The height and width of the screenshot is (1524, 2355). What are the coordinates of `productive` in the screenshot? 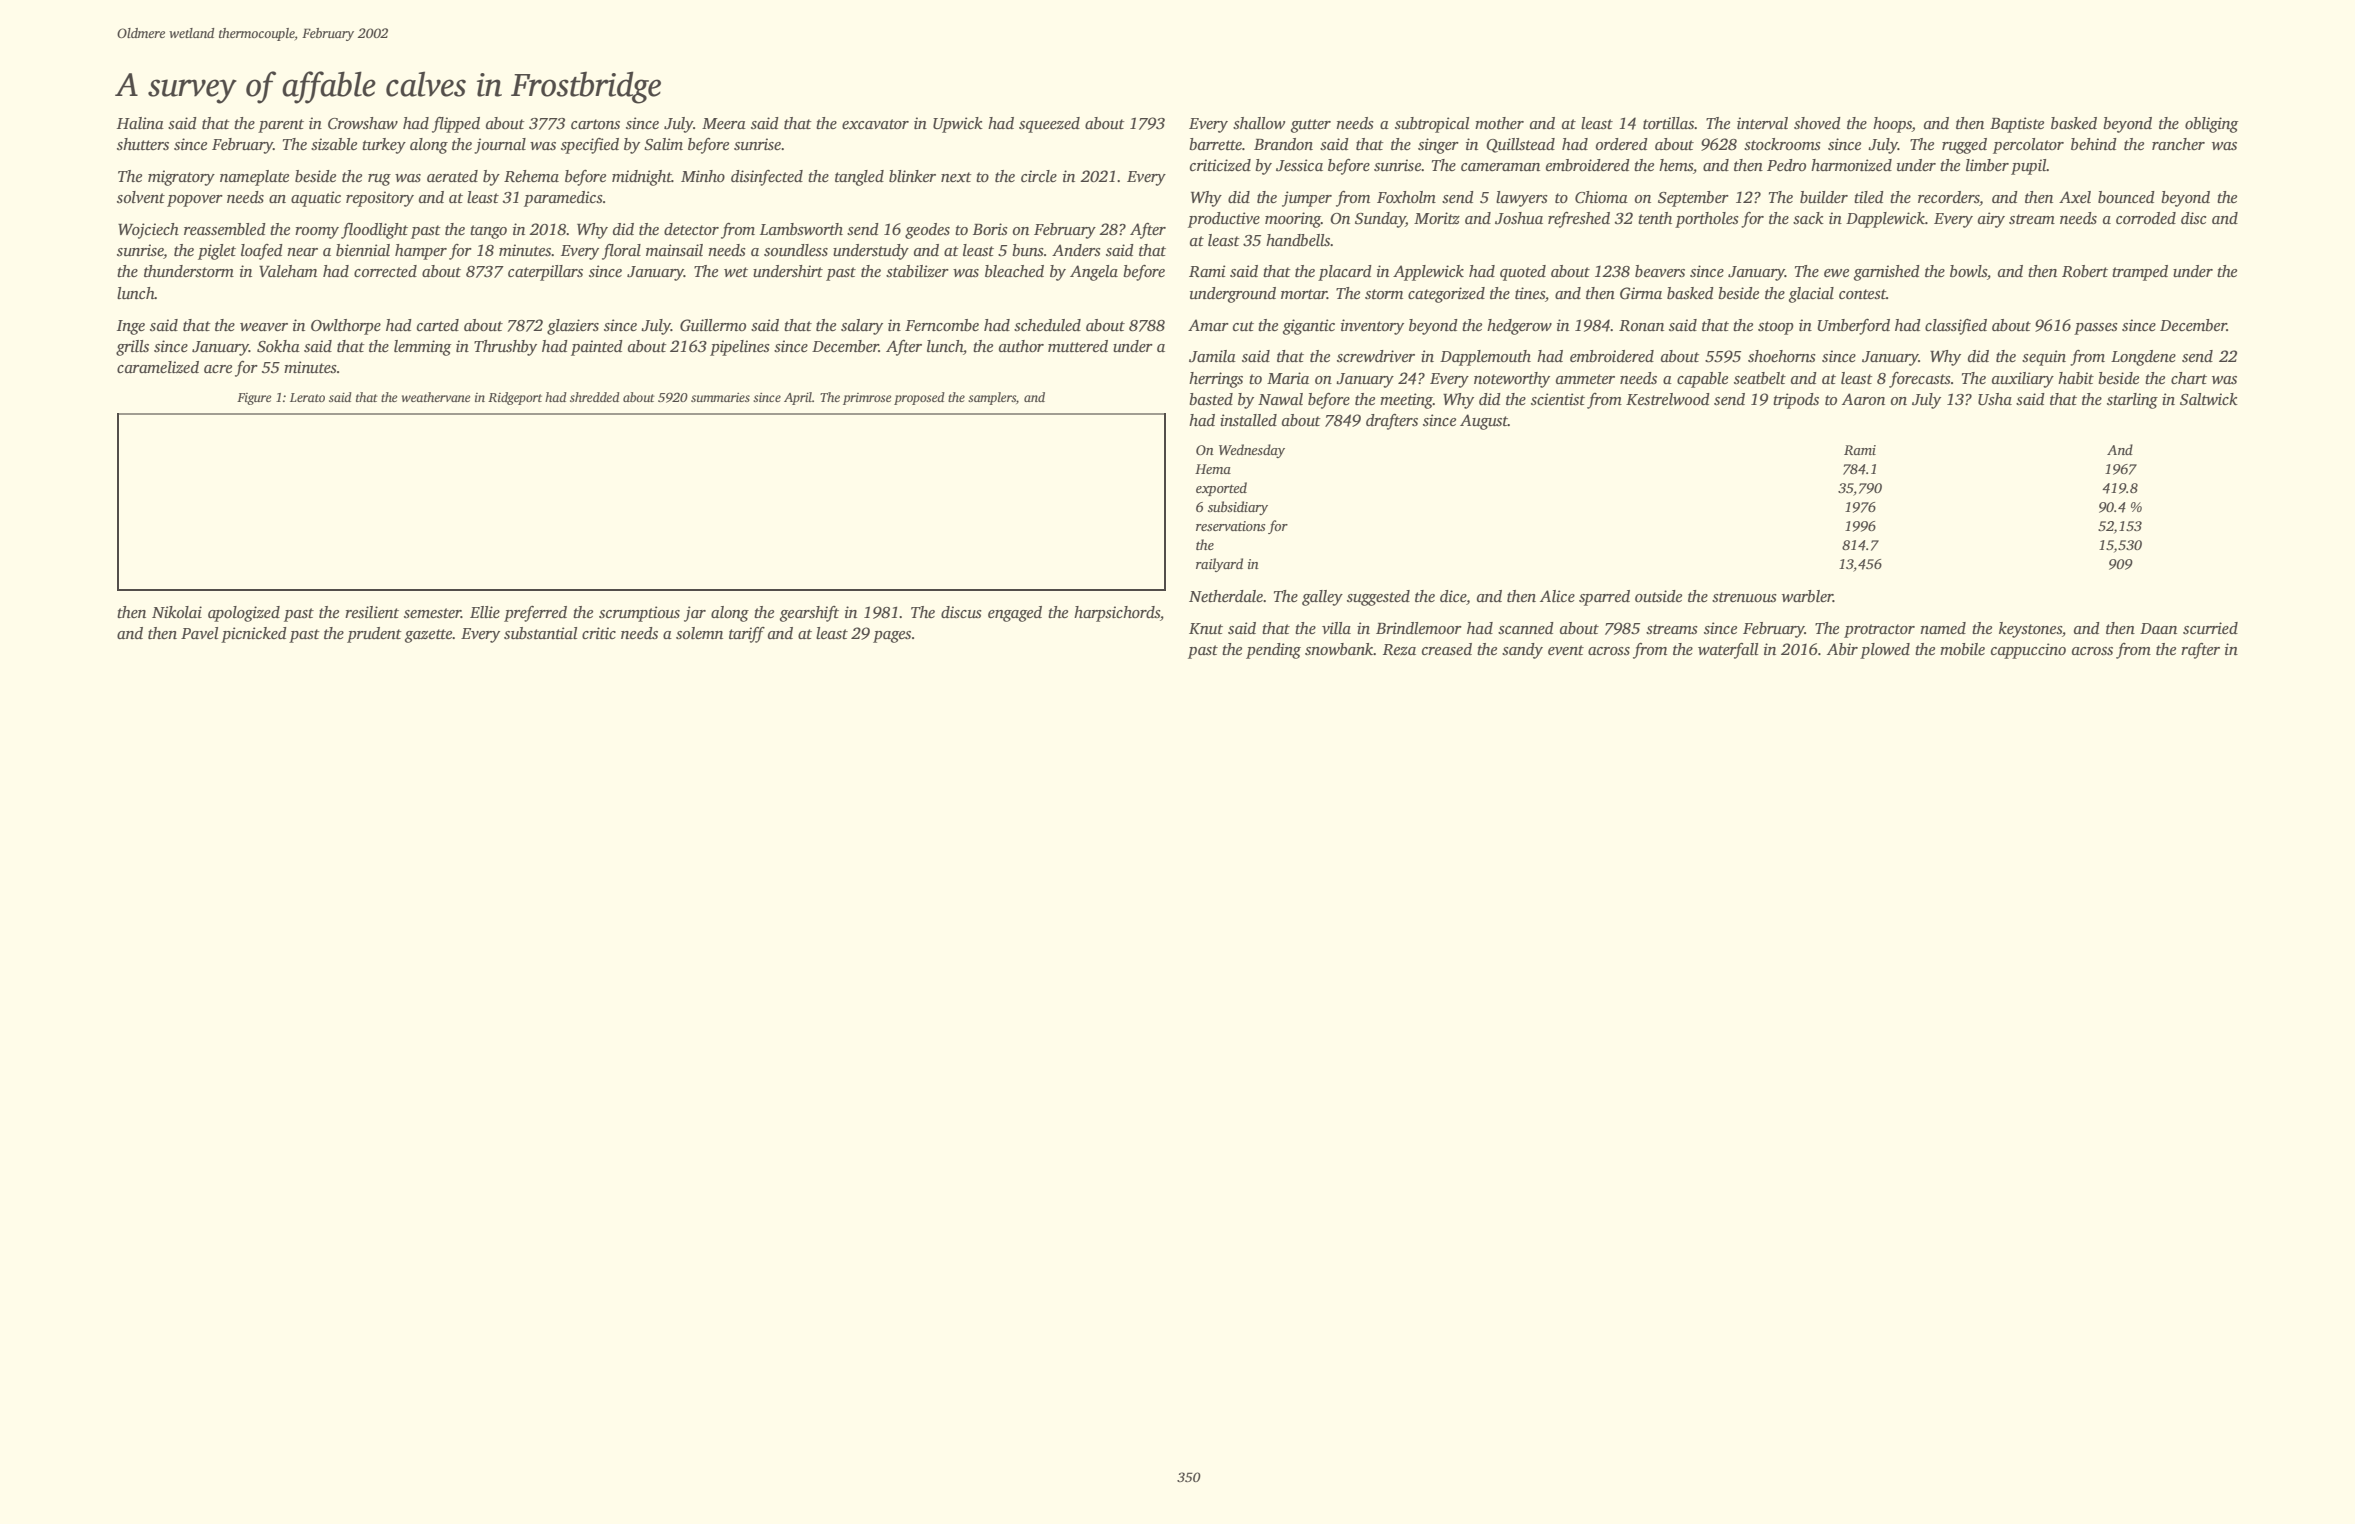 It's located at (1224, 220).
